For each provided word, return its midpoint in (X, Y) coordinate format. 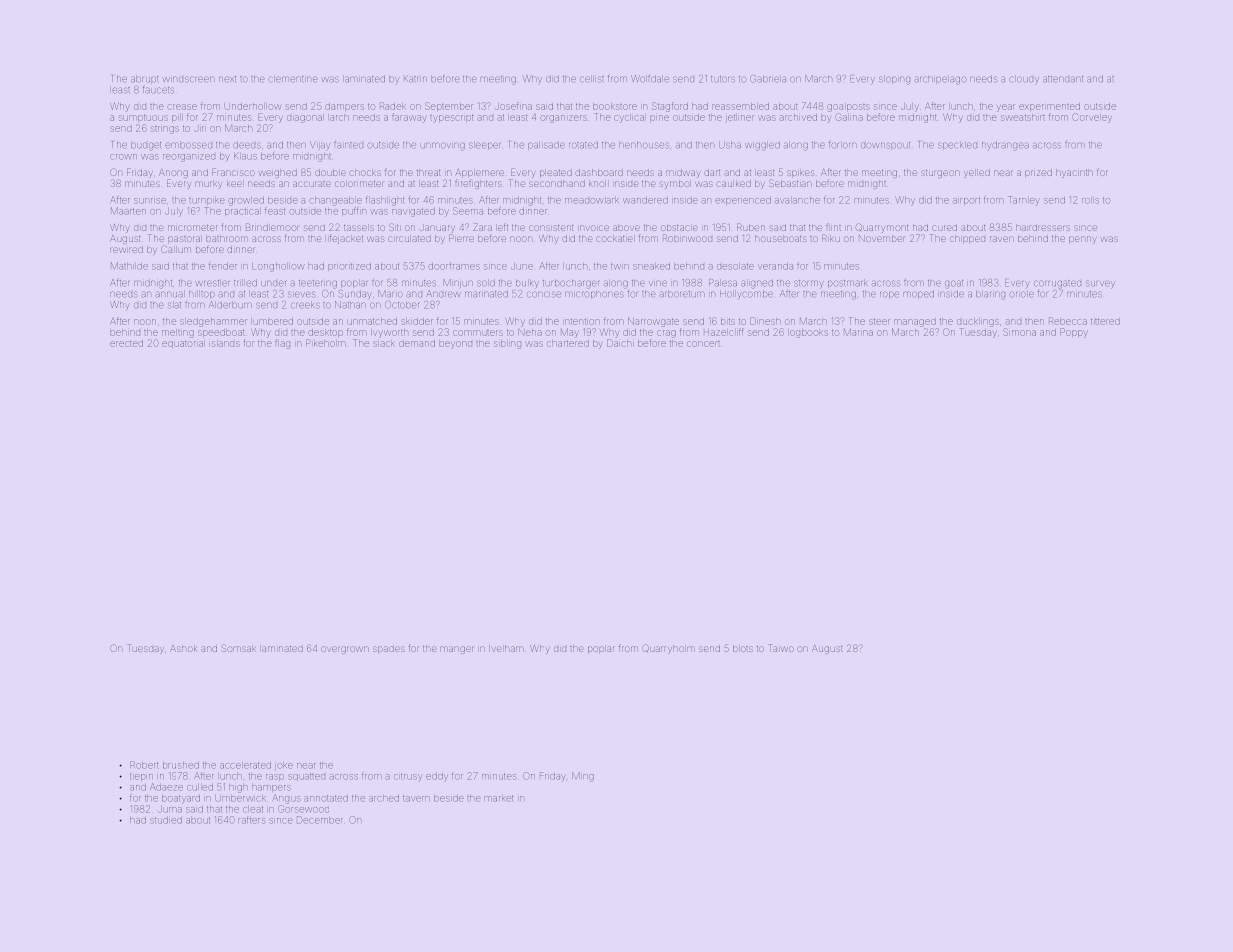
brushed (181, 765)
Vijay (320, 146)
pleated (556, 173)
